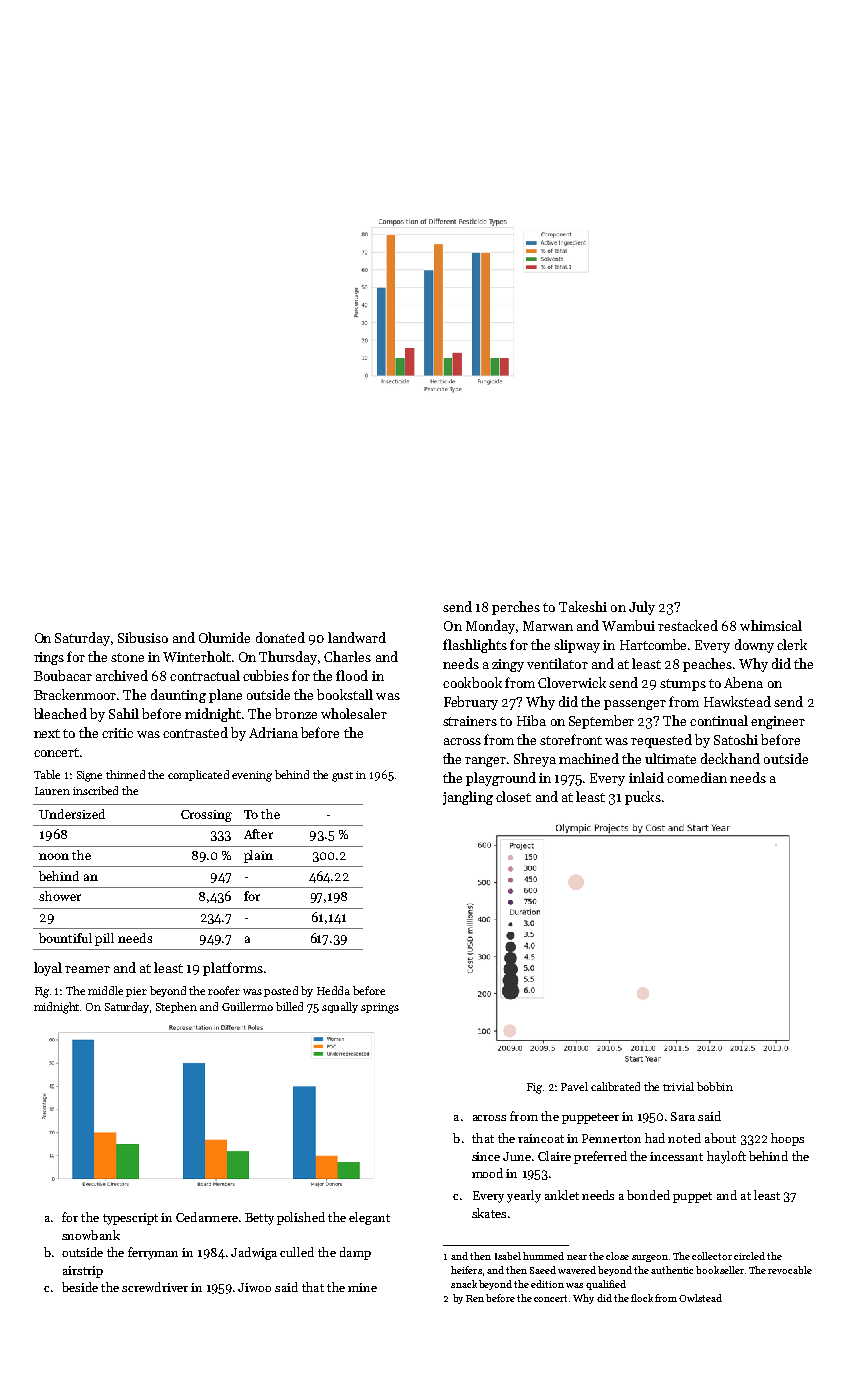 This screenshot has height=1400, width=849. What do you see at coordinates (726, 1157) in the screenshot?
I see `hayloft` at bounding box center [726, 1157].
